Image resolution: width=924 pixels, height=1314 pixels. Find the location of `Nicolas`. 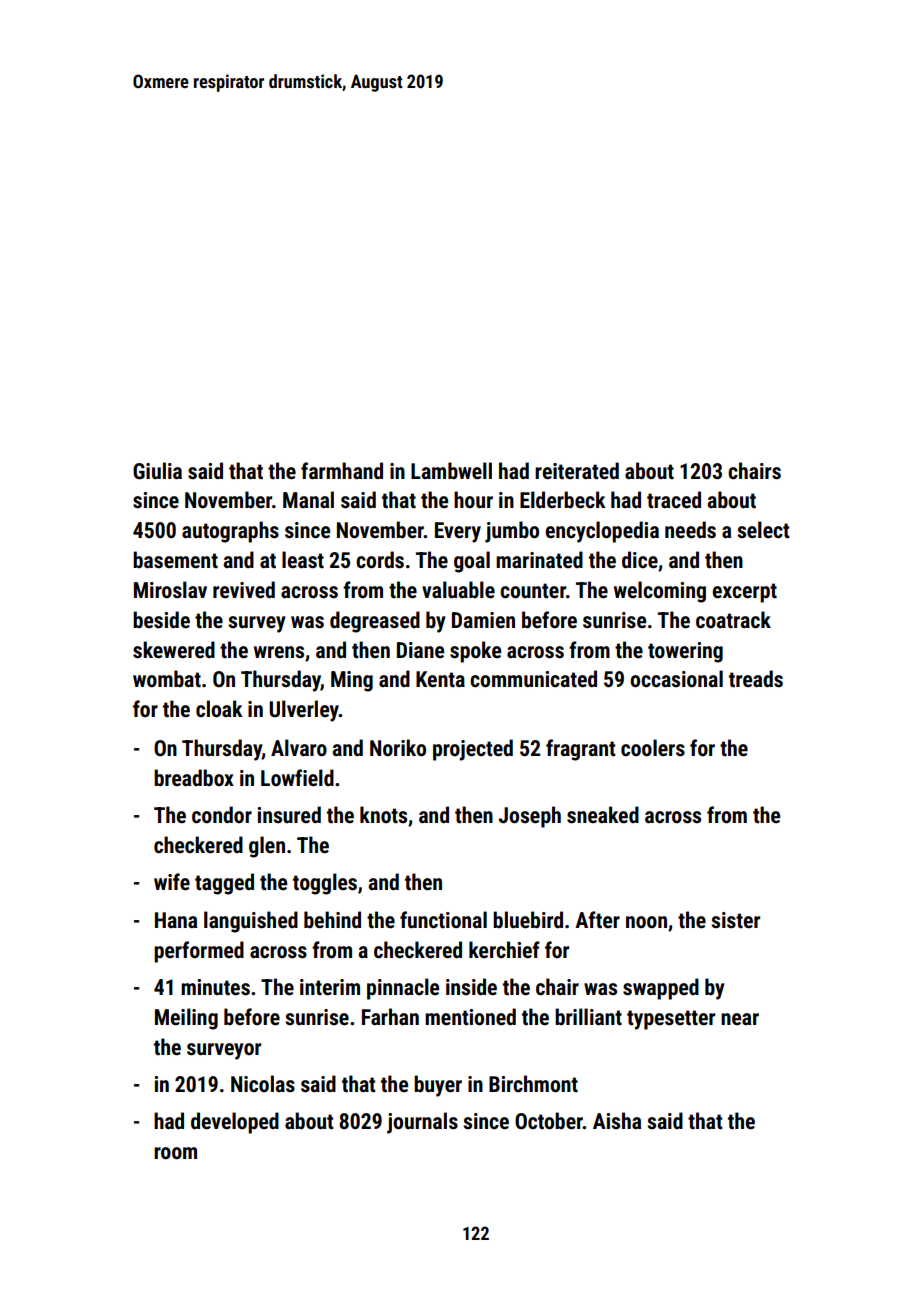

Nicolas is located at coordinates (263, 1084).
